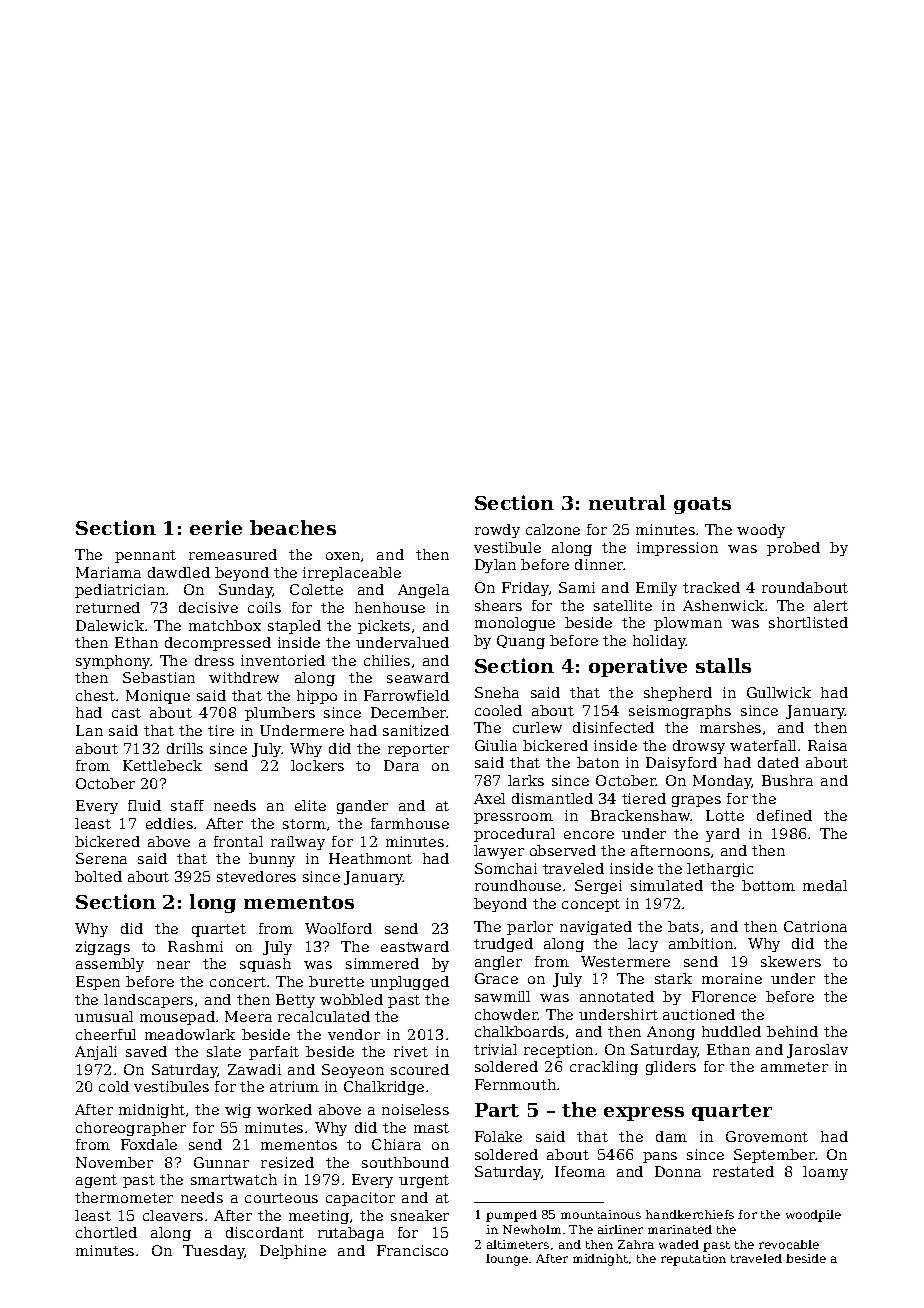  What do you see at coordinates (497, 531) in the screenshot?
I see `rowdy` at bounding box center [497, 531].
